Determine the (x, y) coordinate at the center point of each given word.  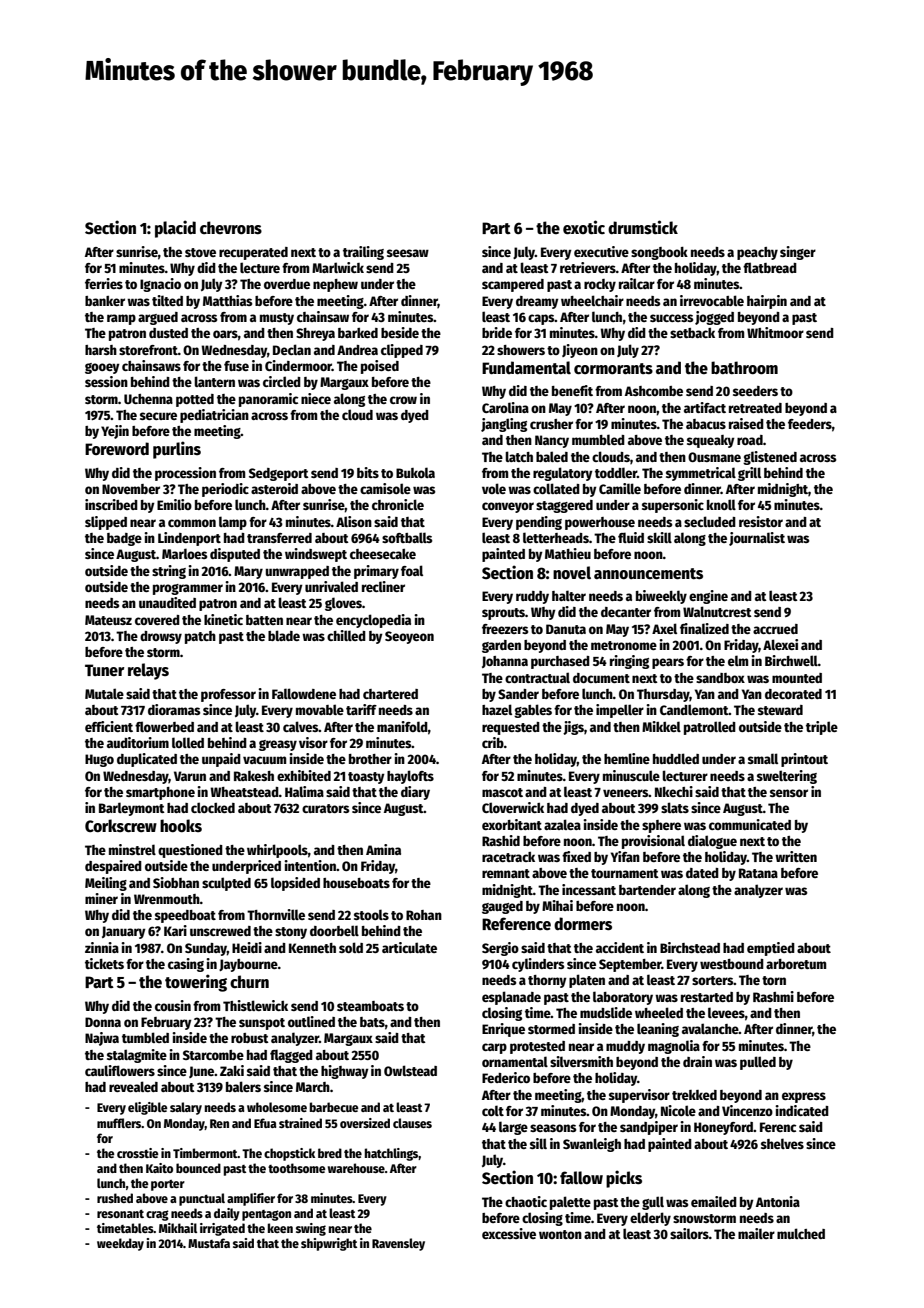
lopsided (295, 884)
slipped (106, 523)
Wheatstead (244, 792)
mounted (797, 678)
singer (798, 253)
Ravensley (398, 1244)
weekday (120, 1244)
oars (225, 334)
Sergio (500, 949)
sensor (789, 793)
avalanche (710, 1028)
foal (412, 570)
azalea (562, 824)
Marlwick (338, 267)
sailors (689, 1233)
